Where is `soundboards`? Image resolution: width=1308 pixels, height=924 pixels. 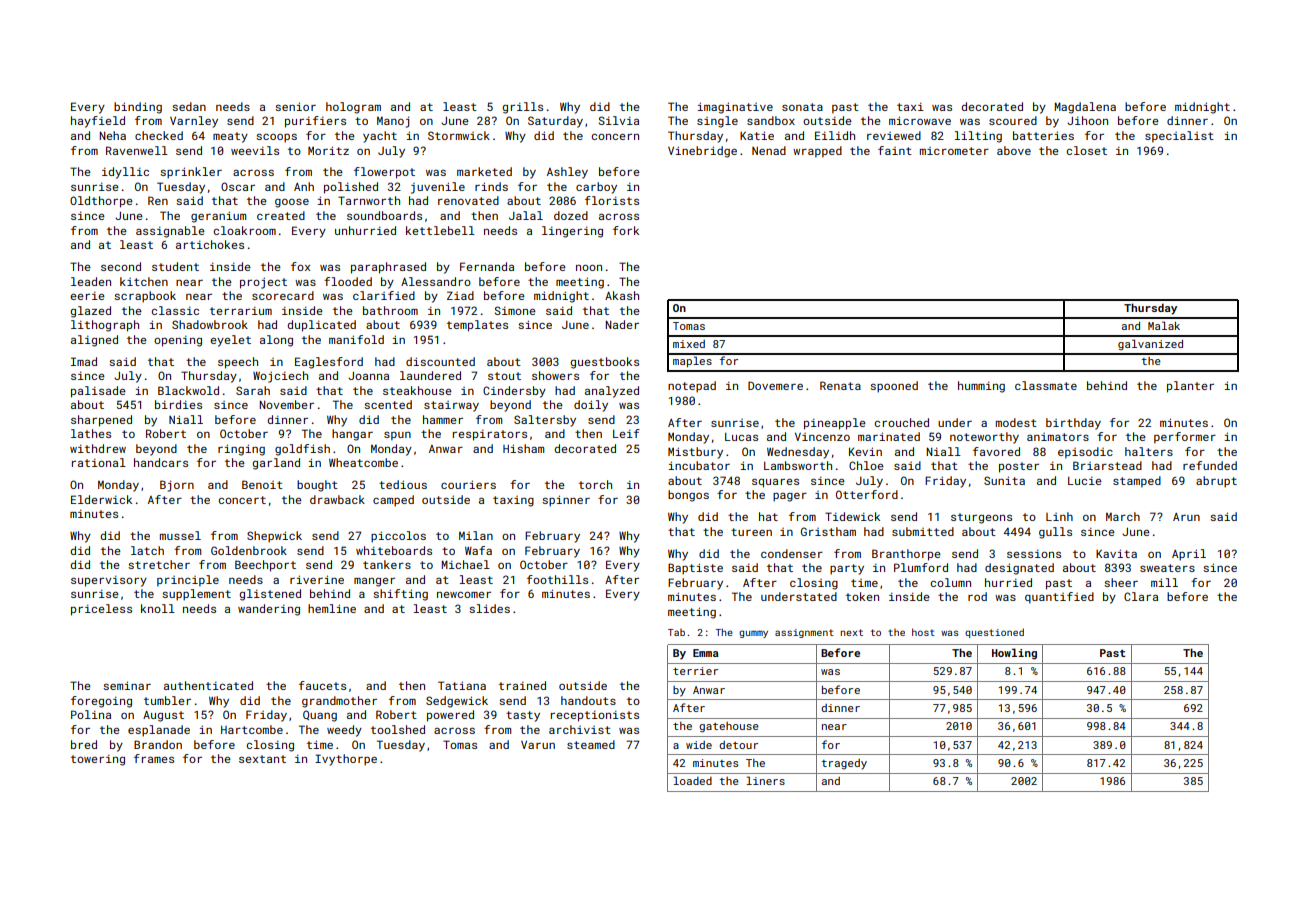
soundboards is located at coordinates (384, 215).
